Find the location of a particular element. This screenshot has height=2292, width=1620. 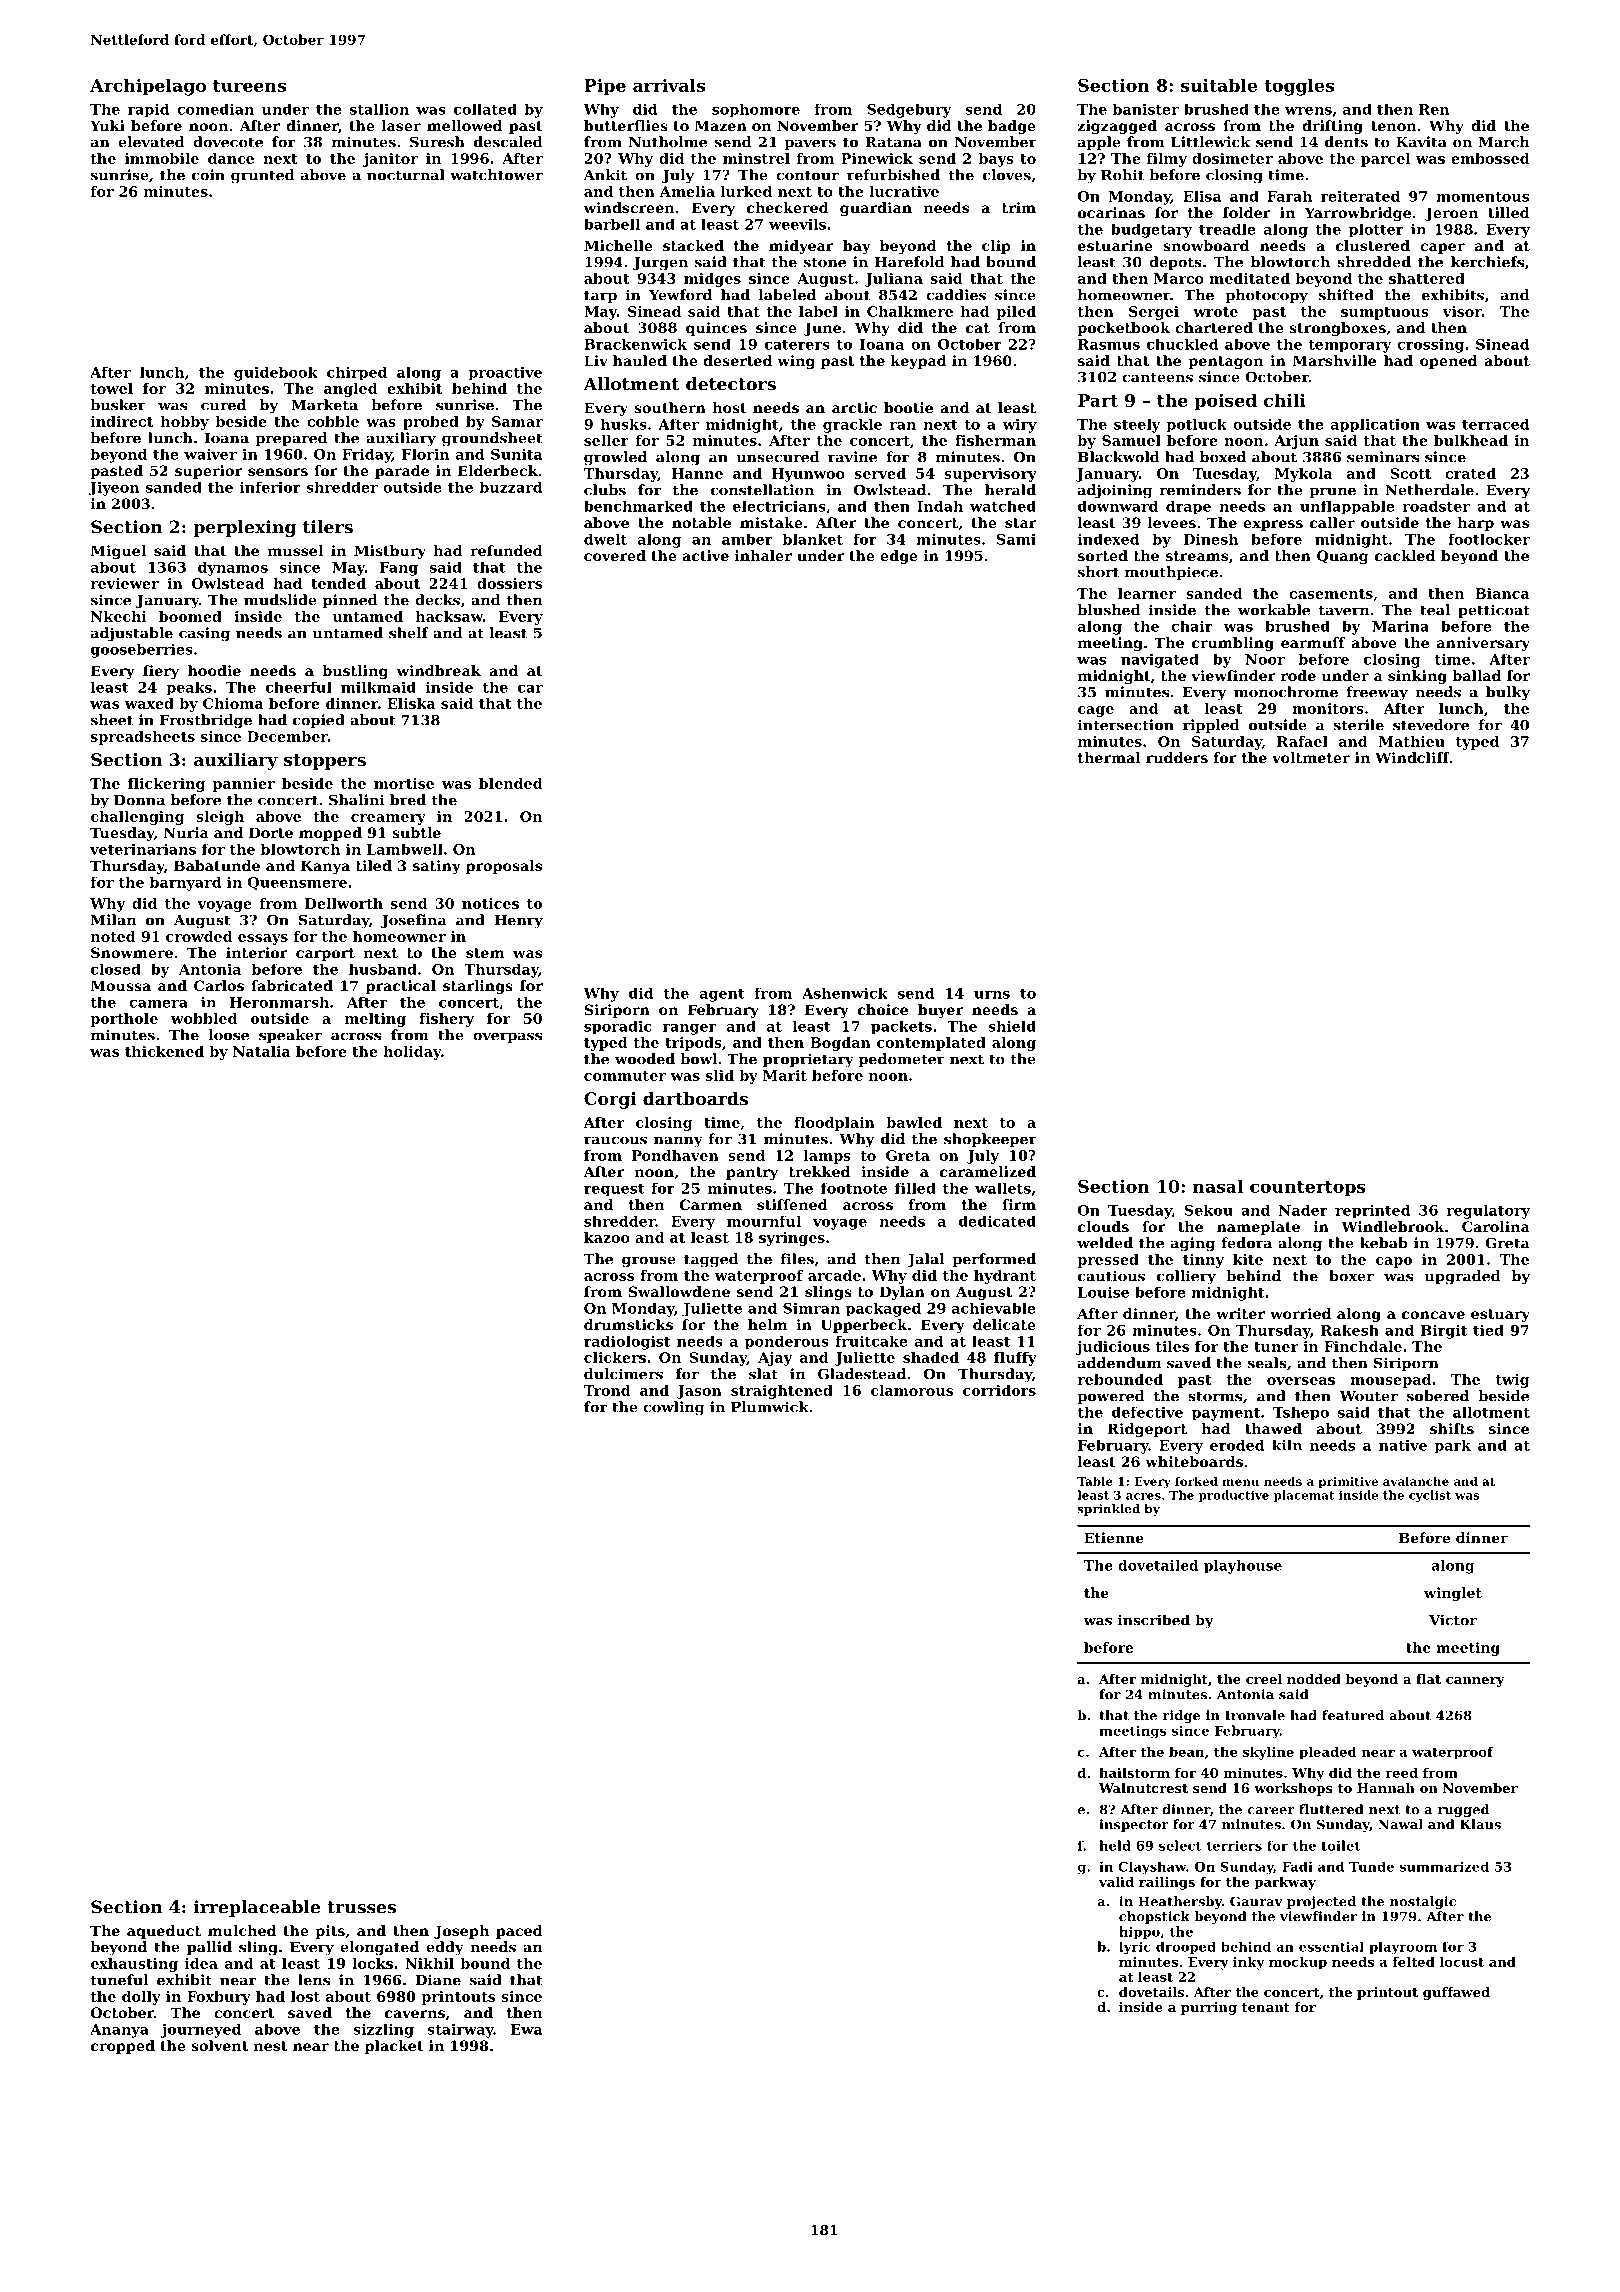

navigated is located at coordinates (1160, 660).
